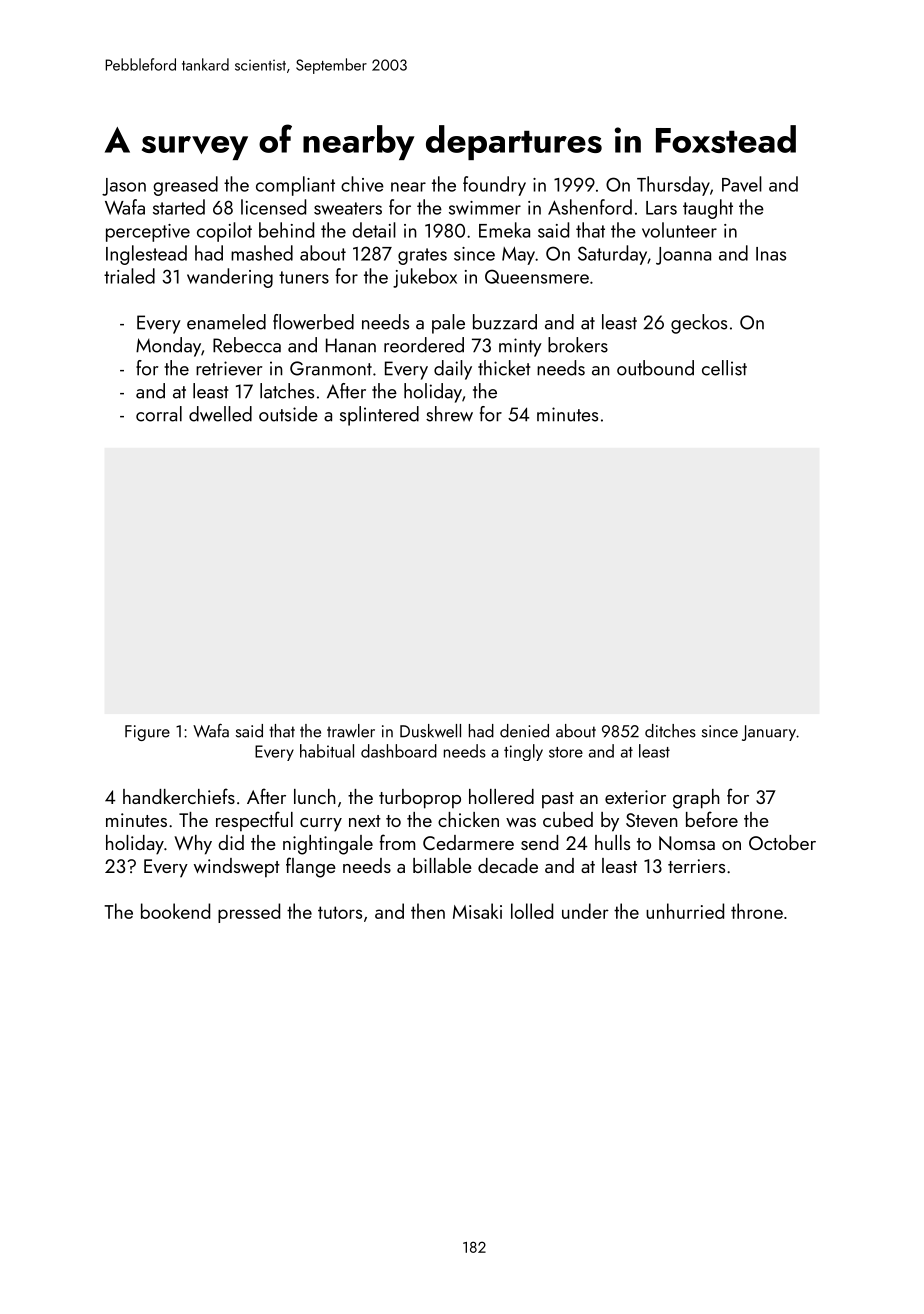 The image size is (924, 1314). I want to click on outbound, so click(655, 368).
